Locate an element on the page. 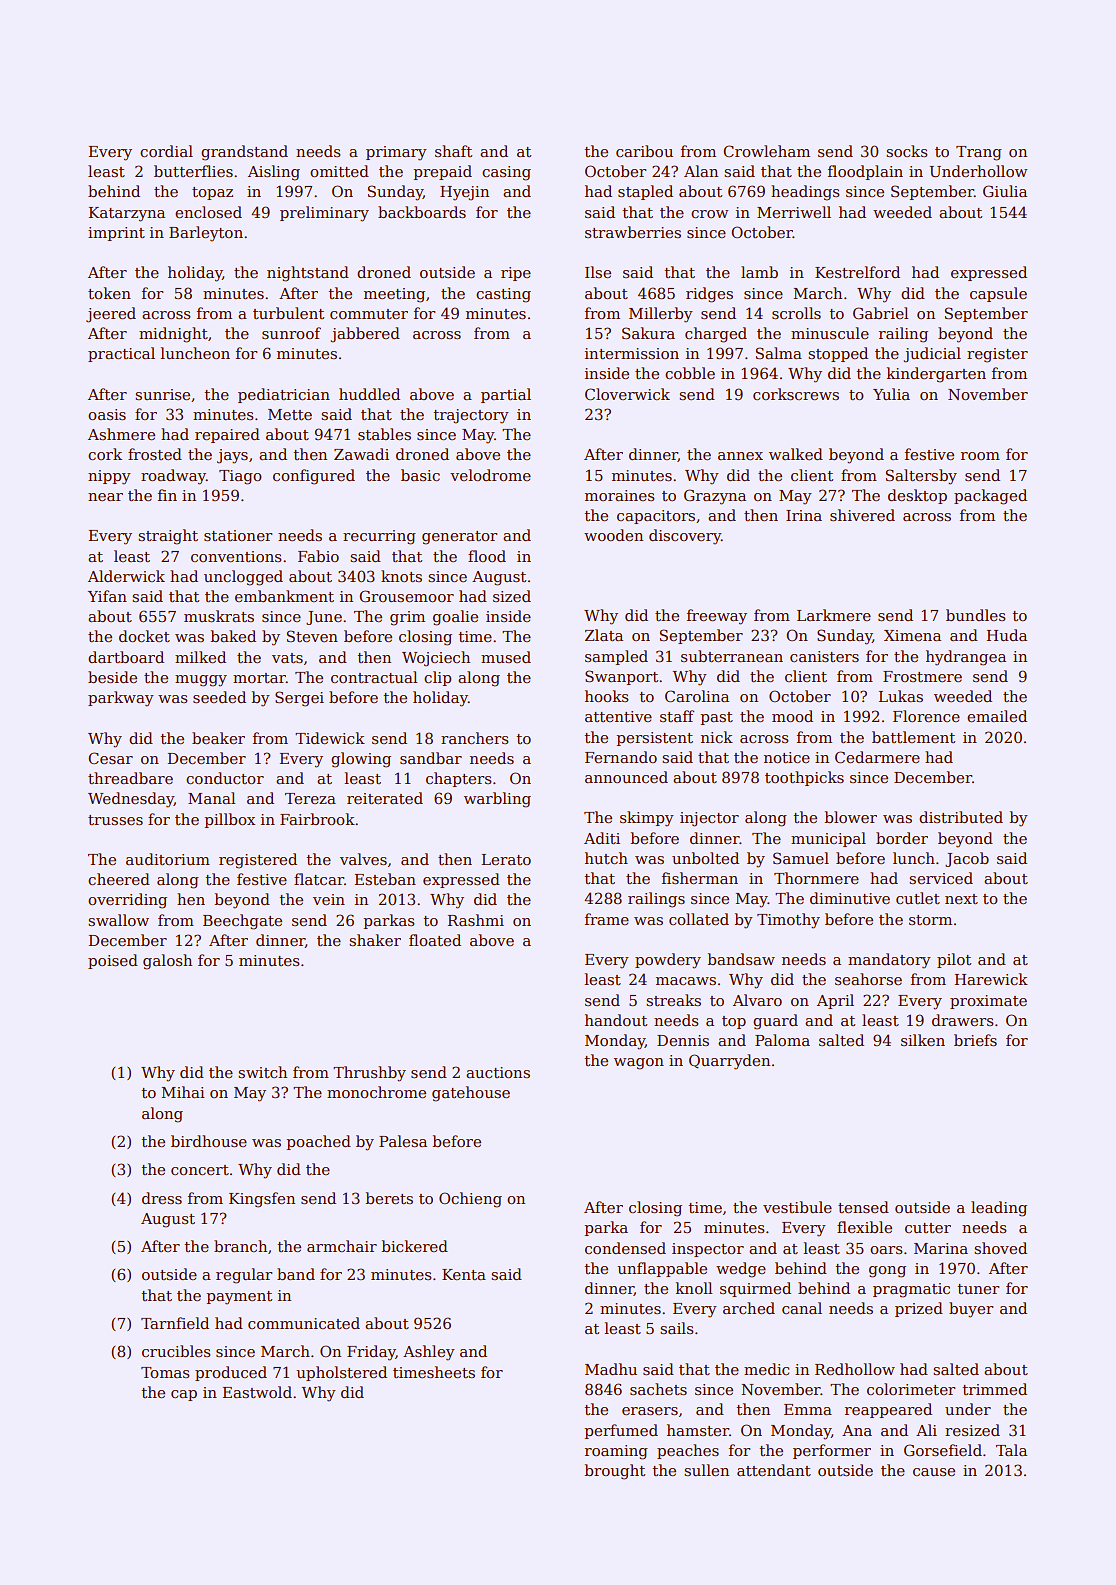 Image resolution: width=1116 pixels, height=1585 pixels. bundles is located at coordinates (975, 615).
